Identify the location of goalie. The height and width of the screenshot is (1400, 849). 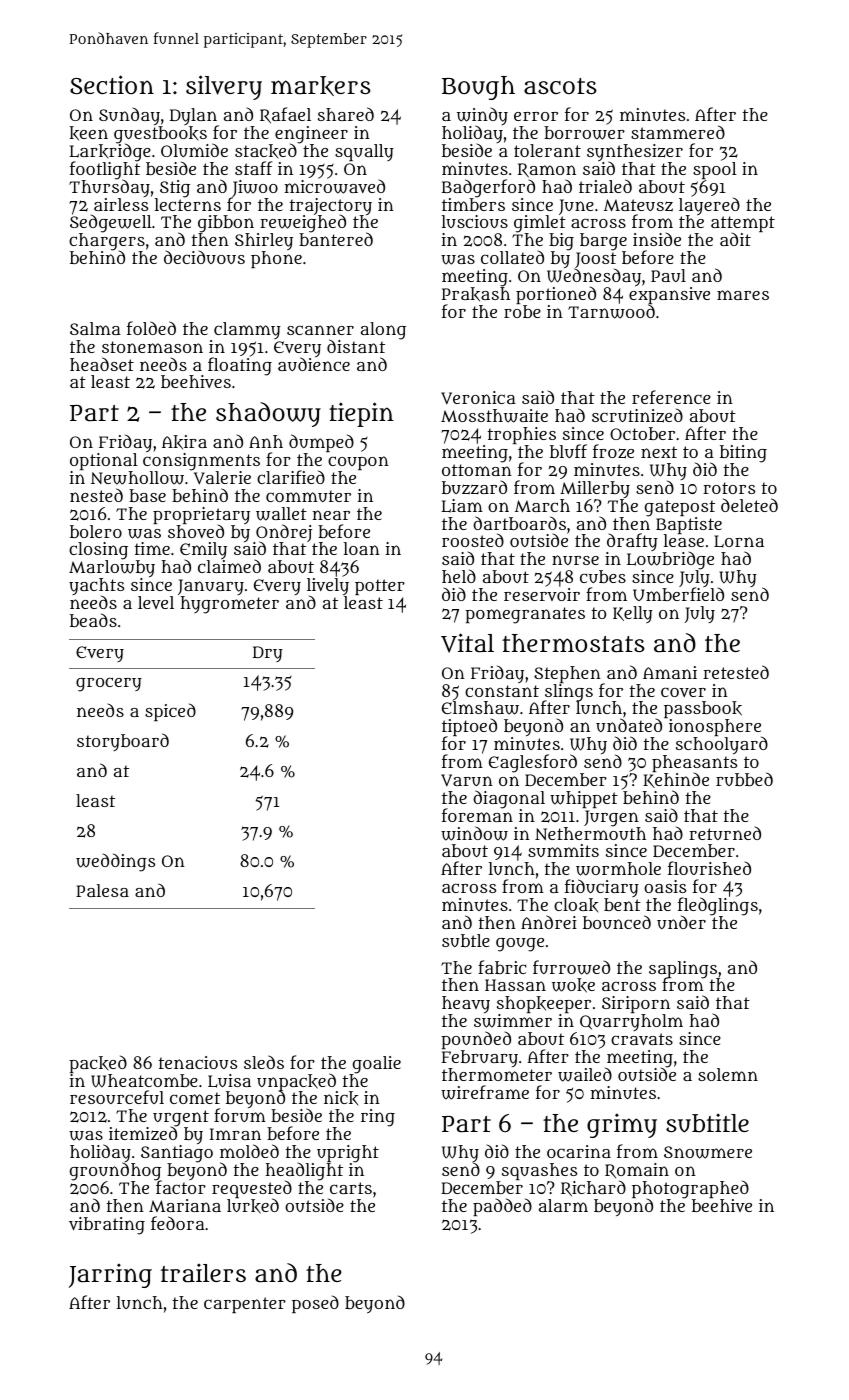
(377, 1065).
